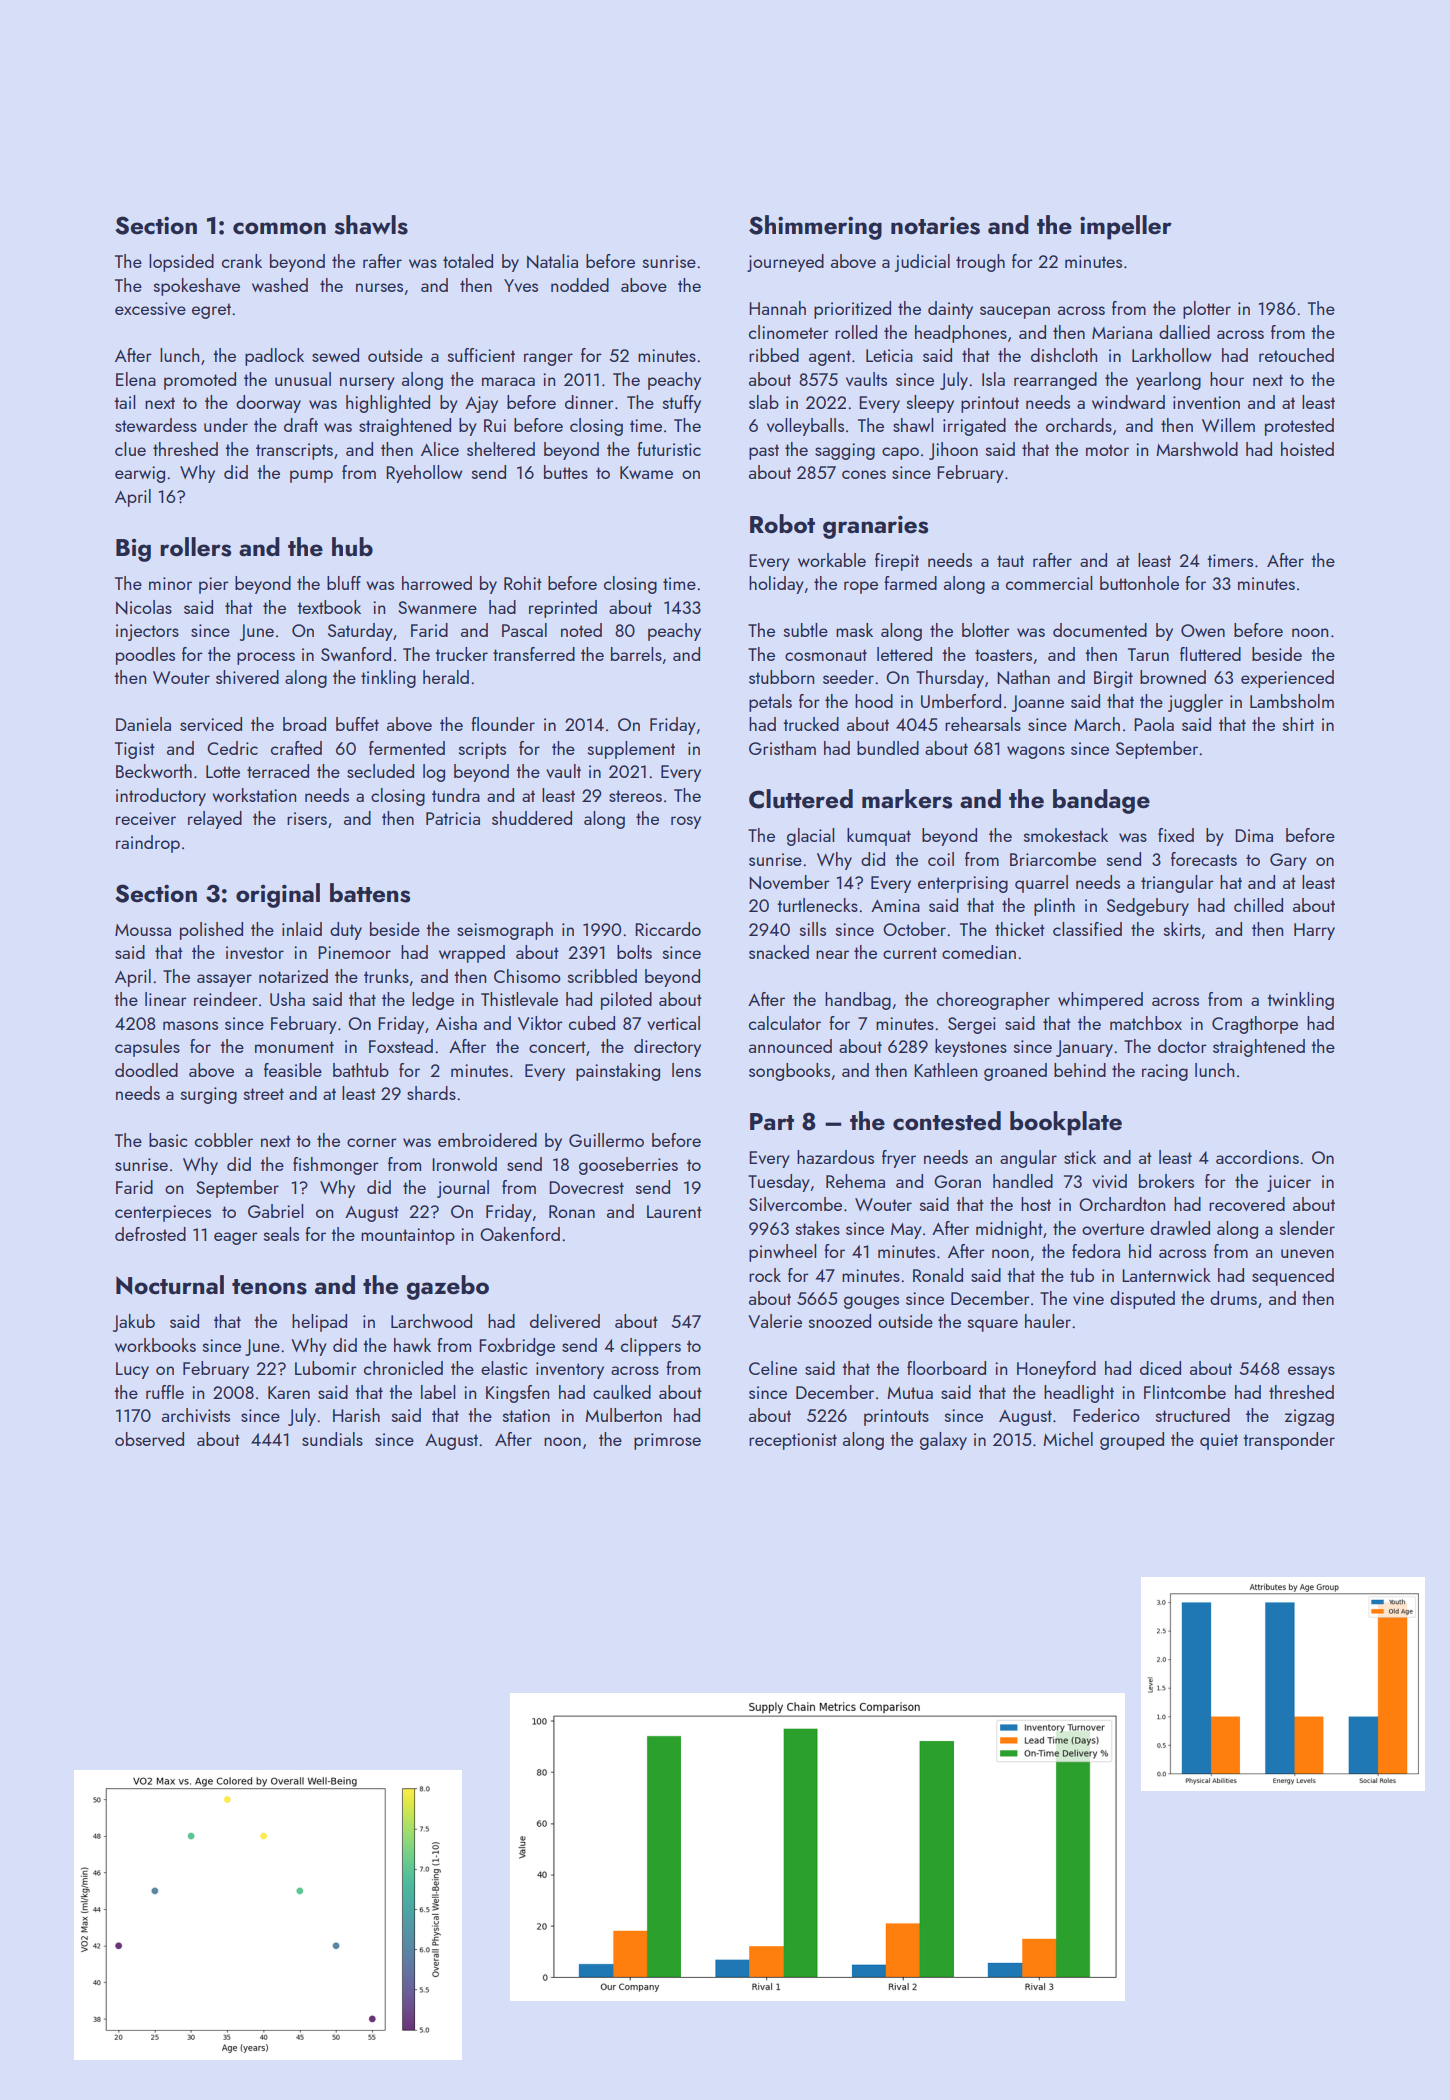 This screenshot has width=1450, height=2100. I want to click on sleepy, so click(930, 404).
